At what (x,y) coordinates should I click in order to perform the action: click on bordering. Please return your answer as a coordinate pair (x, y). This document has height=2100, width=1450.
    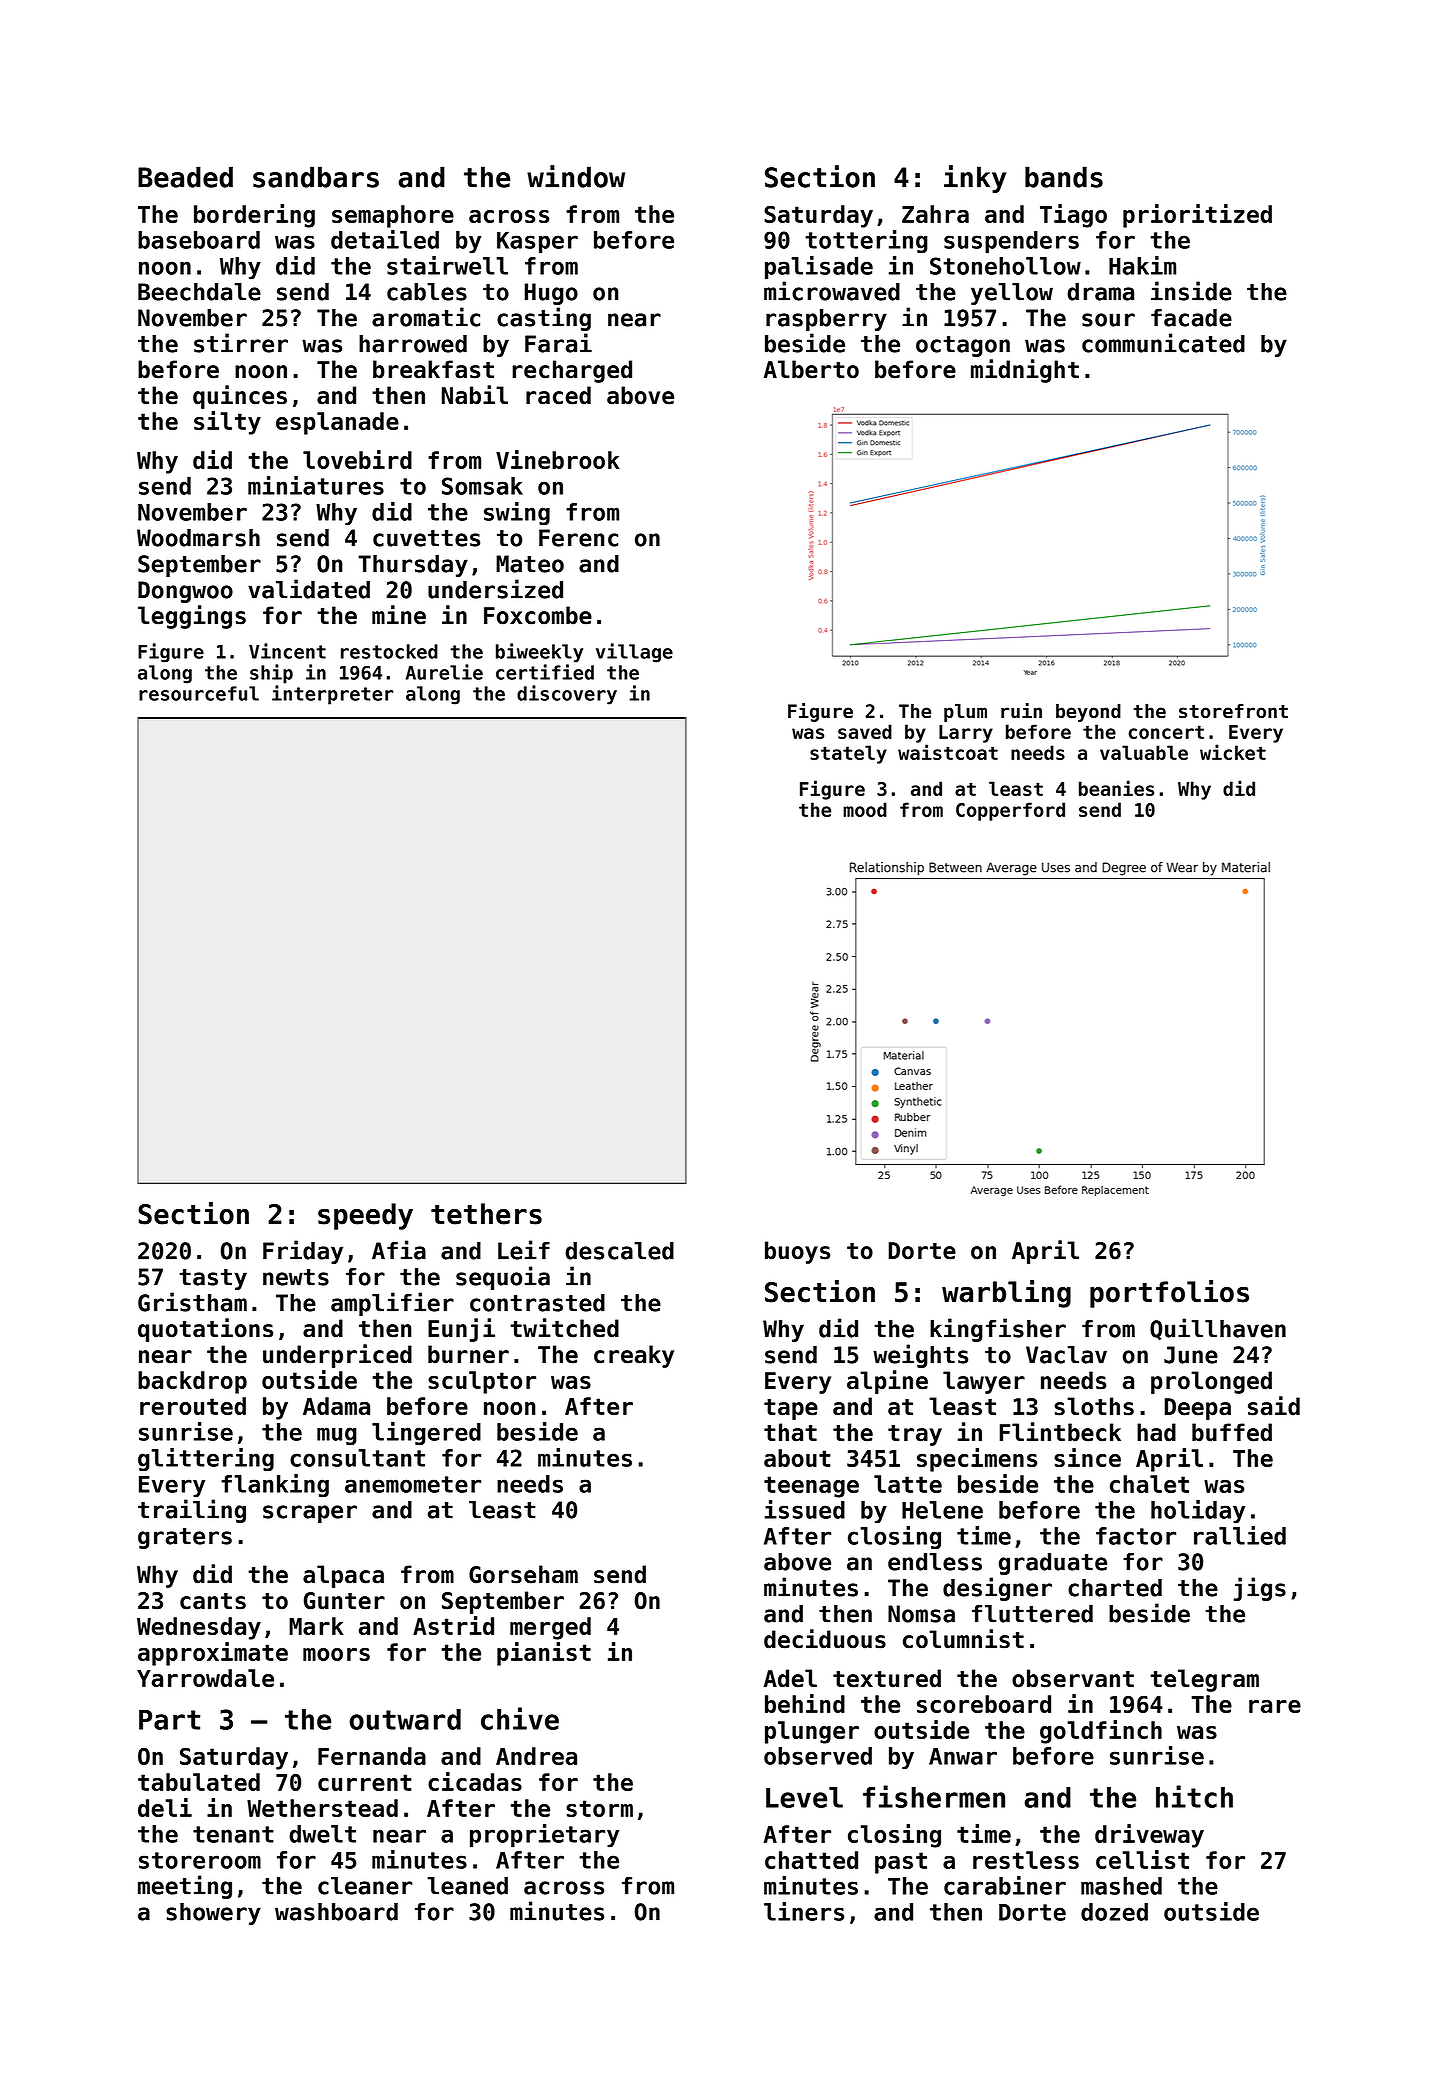
    Looking at the image, I should click on (254, 216).
